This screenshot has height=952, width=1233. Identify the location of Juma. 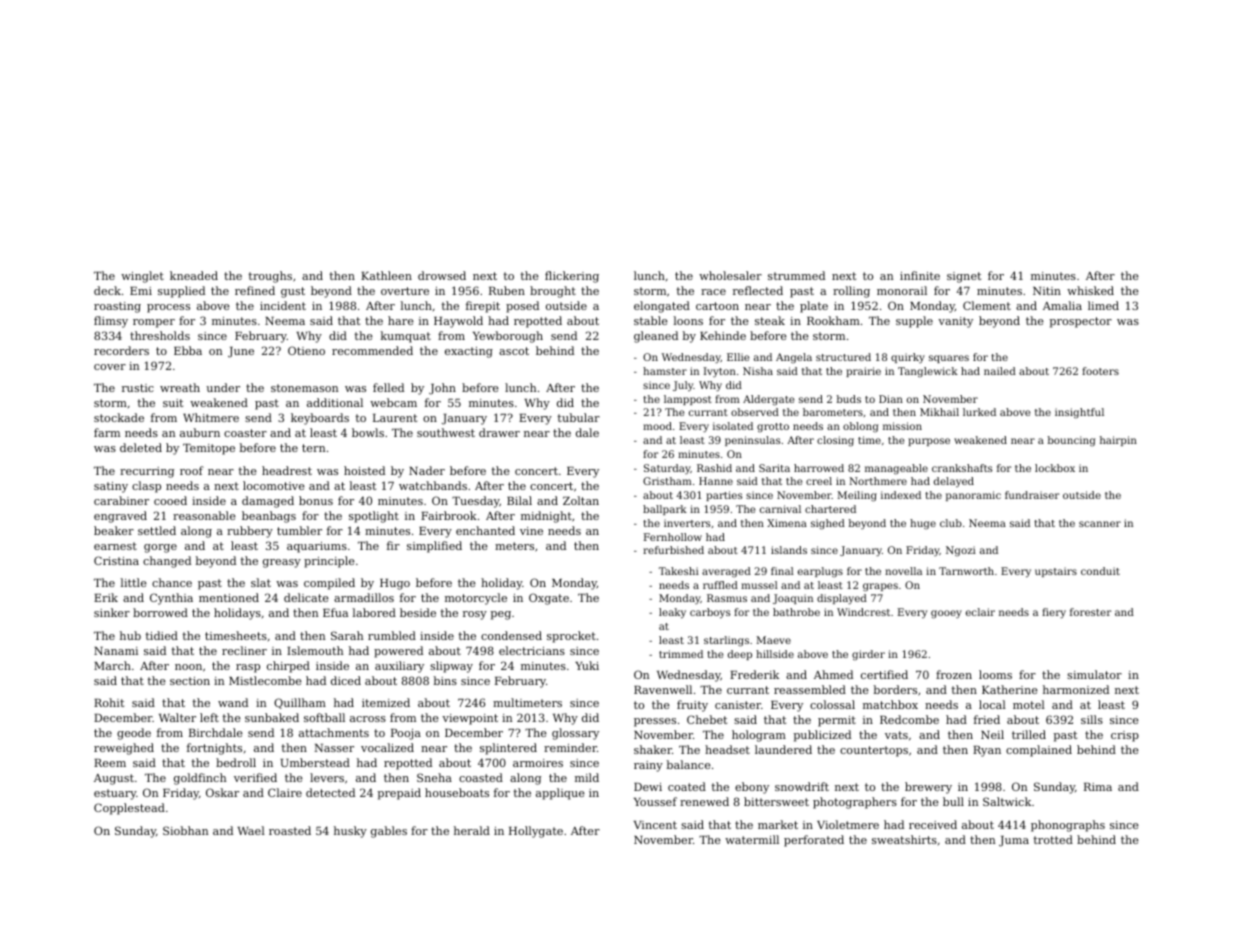
(1014, 841).
